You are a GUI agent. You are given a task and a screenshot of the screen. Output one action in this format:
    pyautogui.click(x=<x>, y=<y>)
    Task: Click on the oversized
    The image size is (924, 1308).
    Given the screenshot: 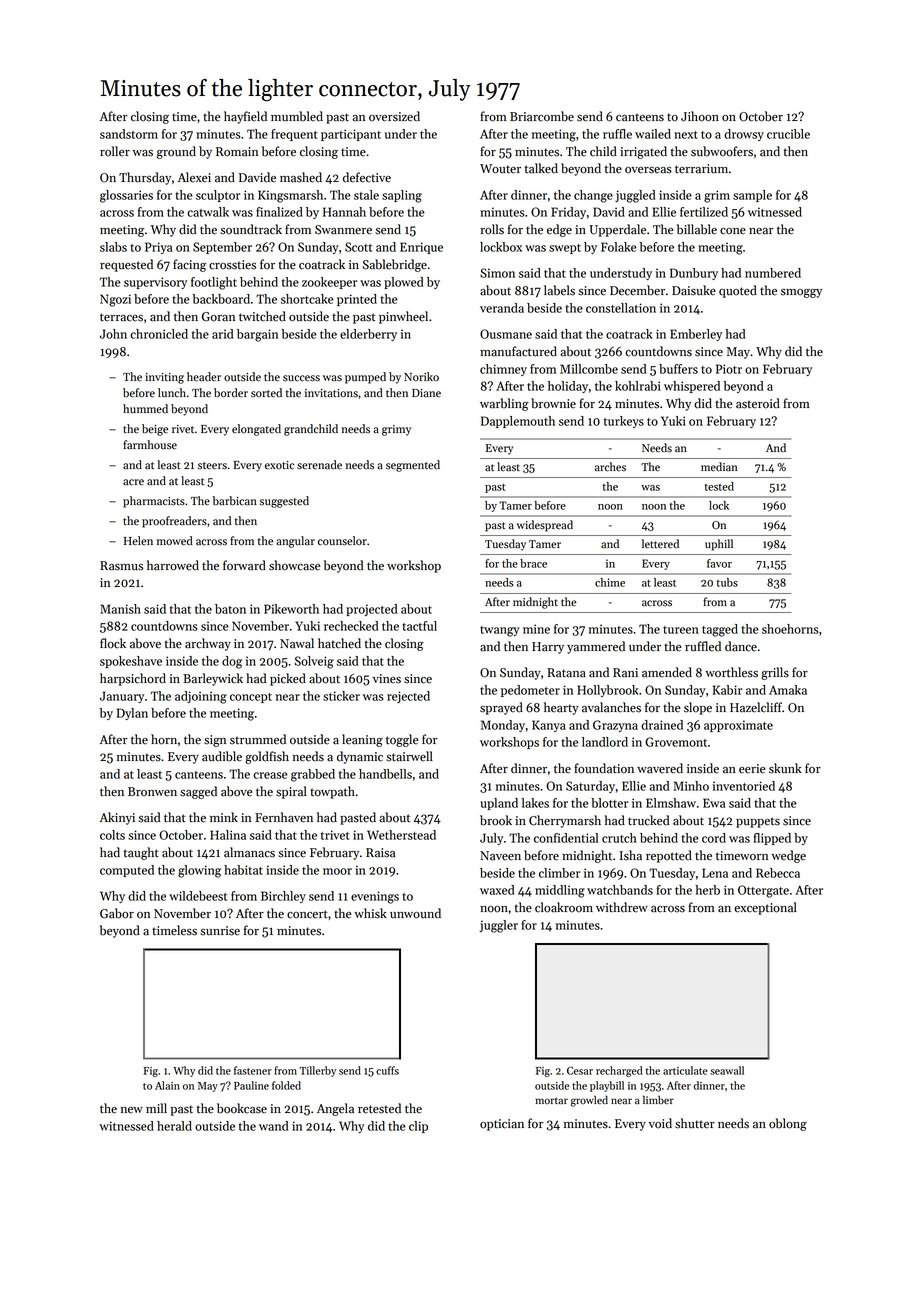 What is the action you would take?
    pyautogui.click(x=394, y=116)
